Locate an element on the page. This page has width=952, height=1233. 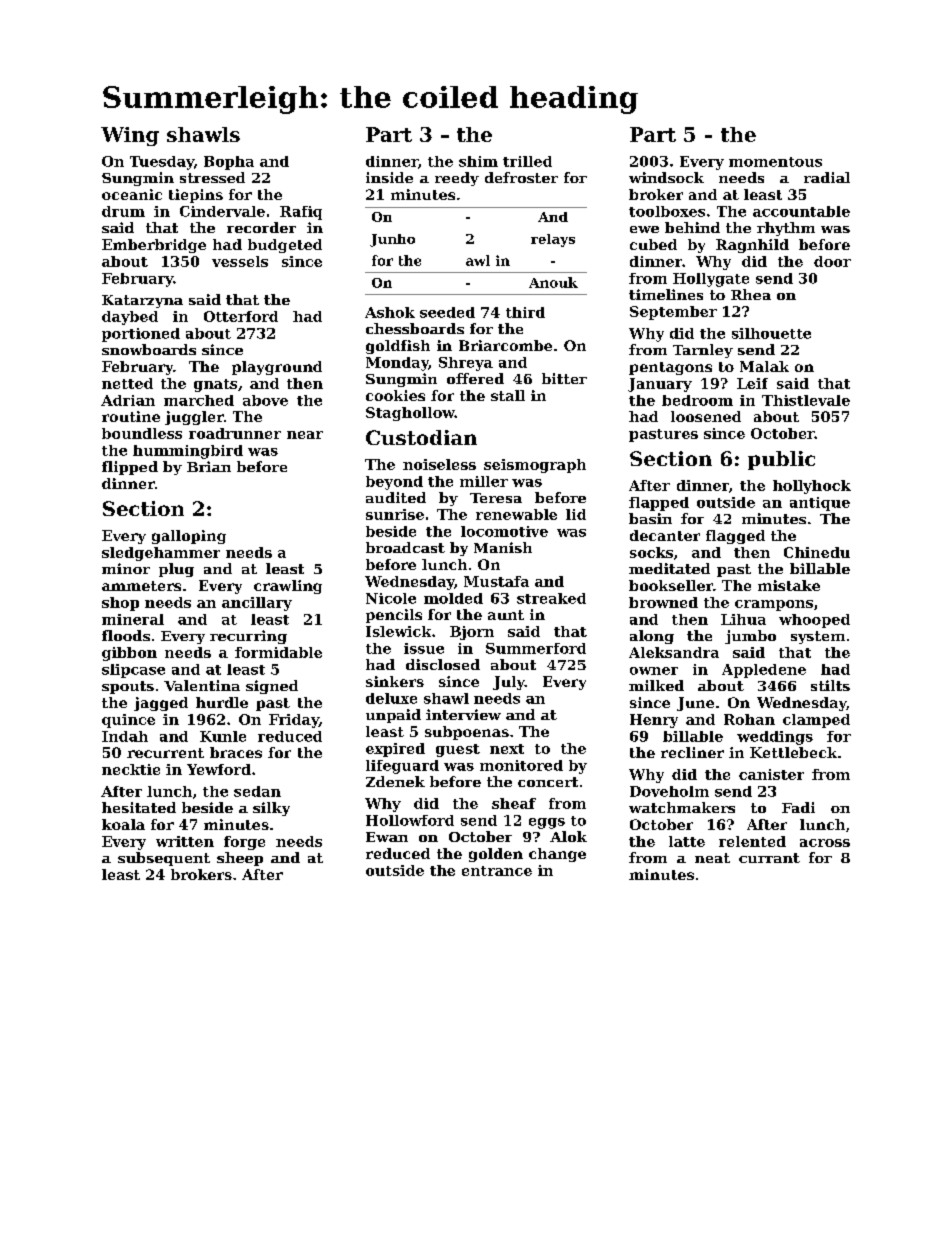
sheep is located at coordinates (240, 859).
